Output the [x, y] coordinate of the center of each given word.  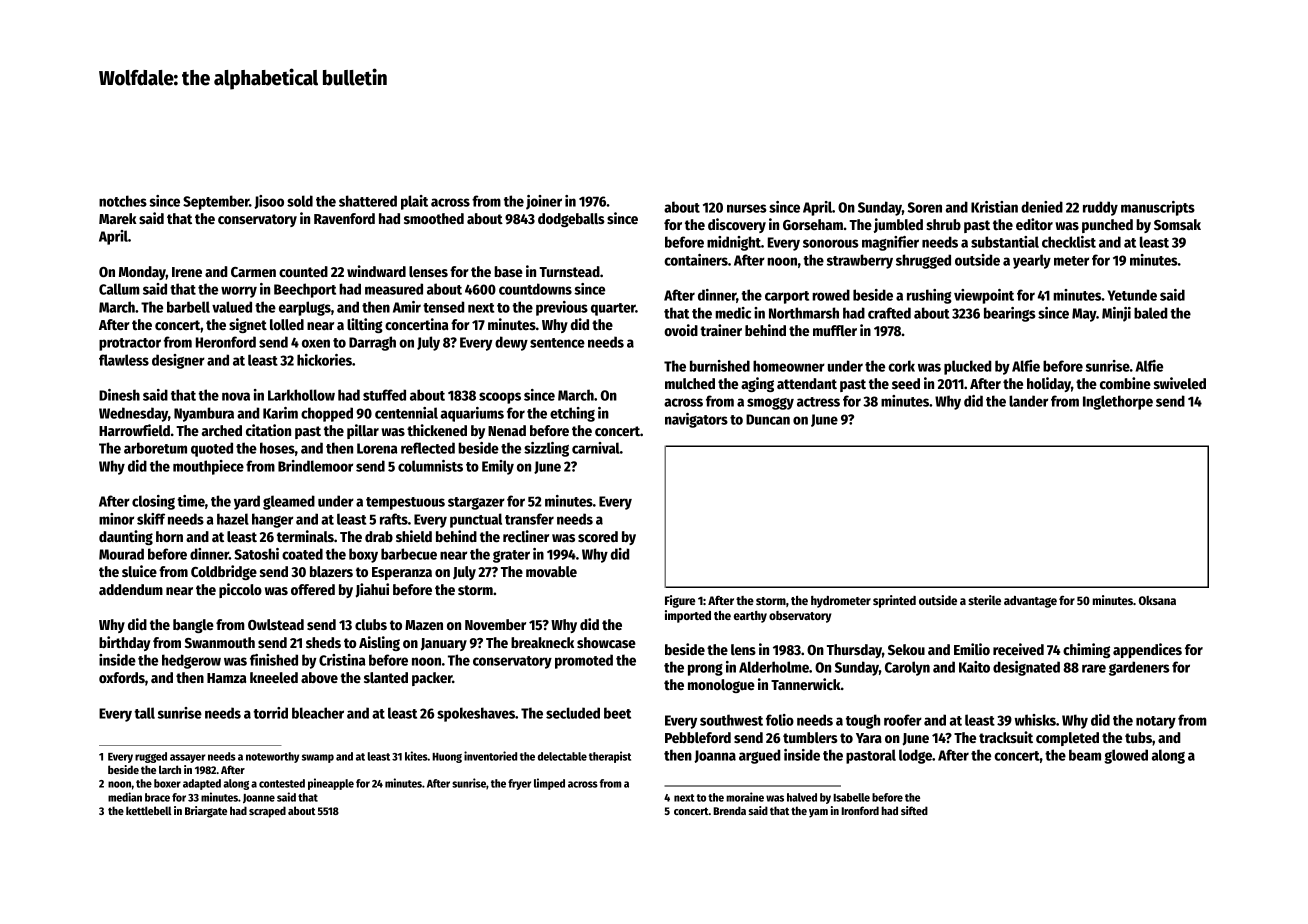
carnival [596, 448]
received [1018, 649]
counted [303, 271]
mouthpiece [208, 467]
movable [551, 571]
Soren [925, 207]
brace [157, 797]
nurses [747, 208]
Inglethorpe [1118, 402]
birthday [125, 643]
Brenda [729, 810]
